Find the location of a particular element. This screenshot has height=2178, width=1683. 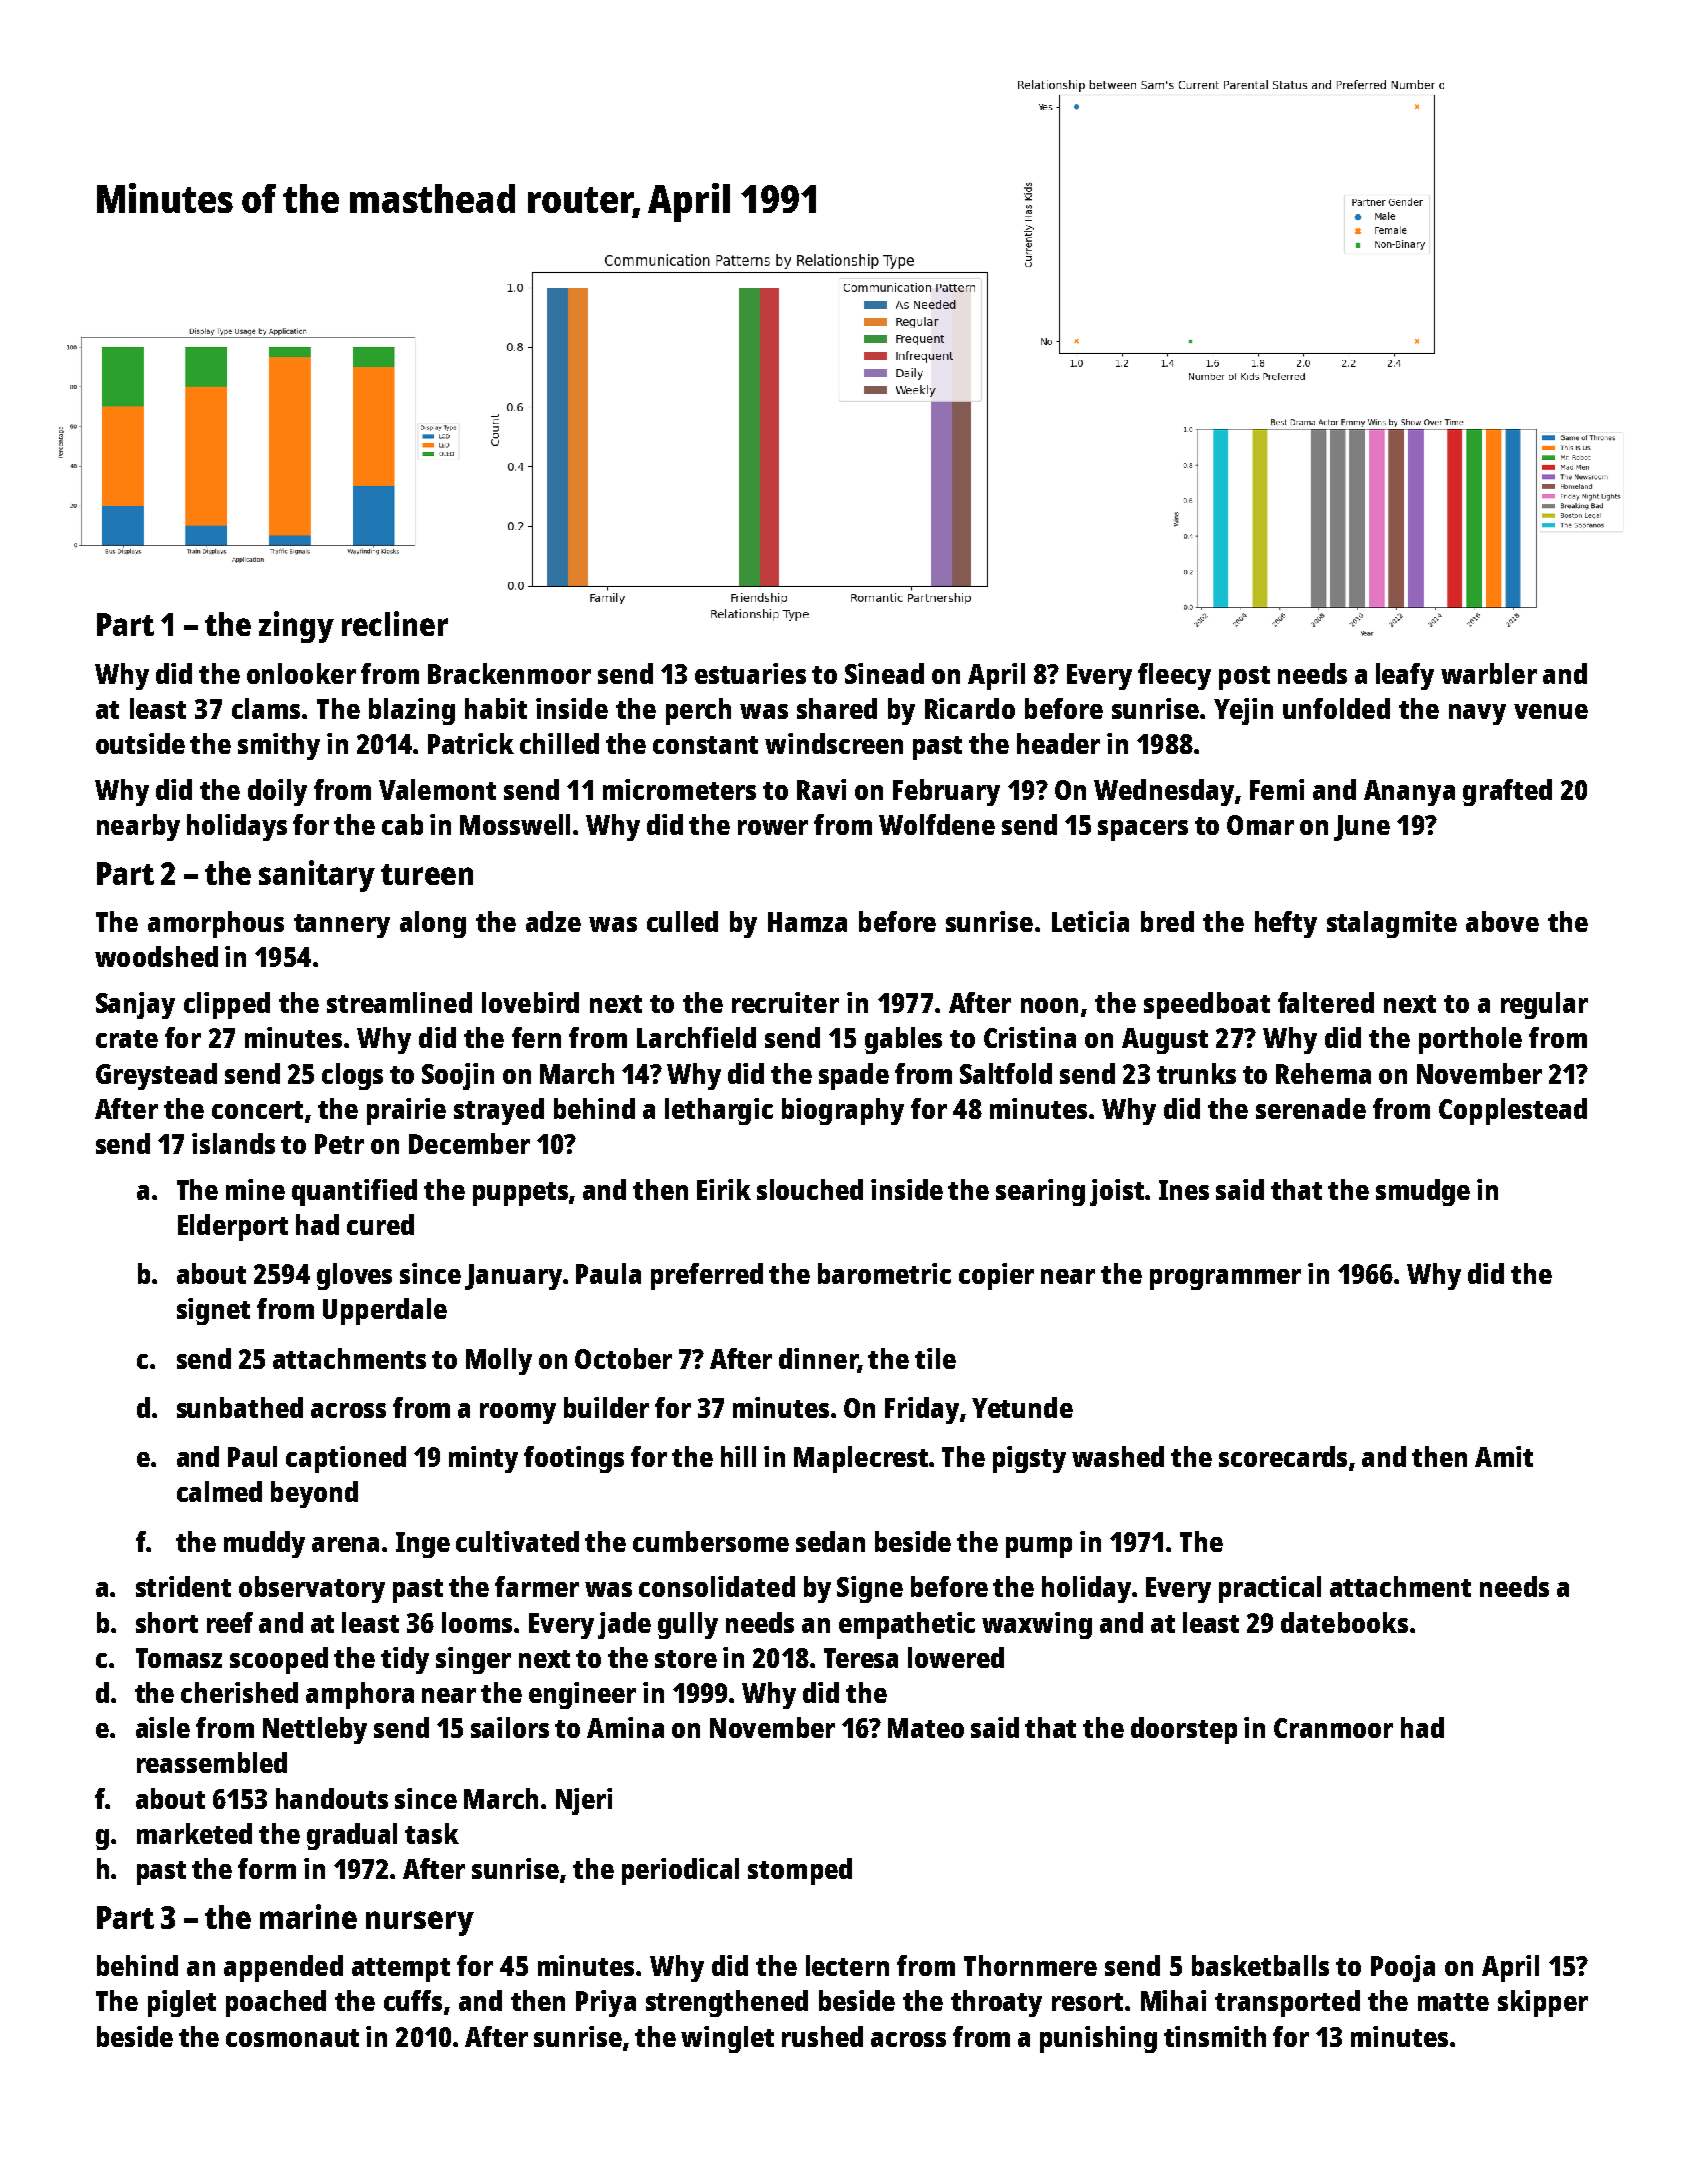

Larchfield is located at coordinates (696, 1037).
